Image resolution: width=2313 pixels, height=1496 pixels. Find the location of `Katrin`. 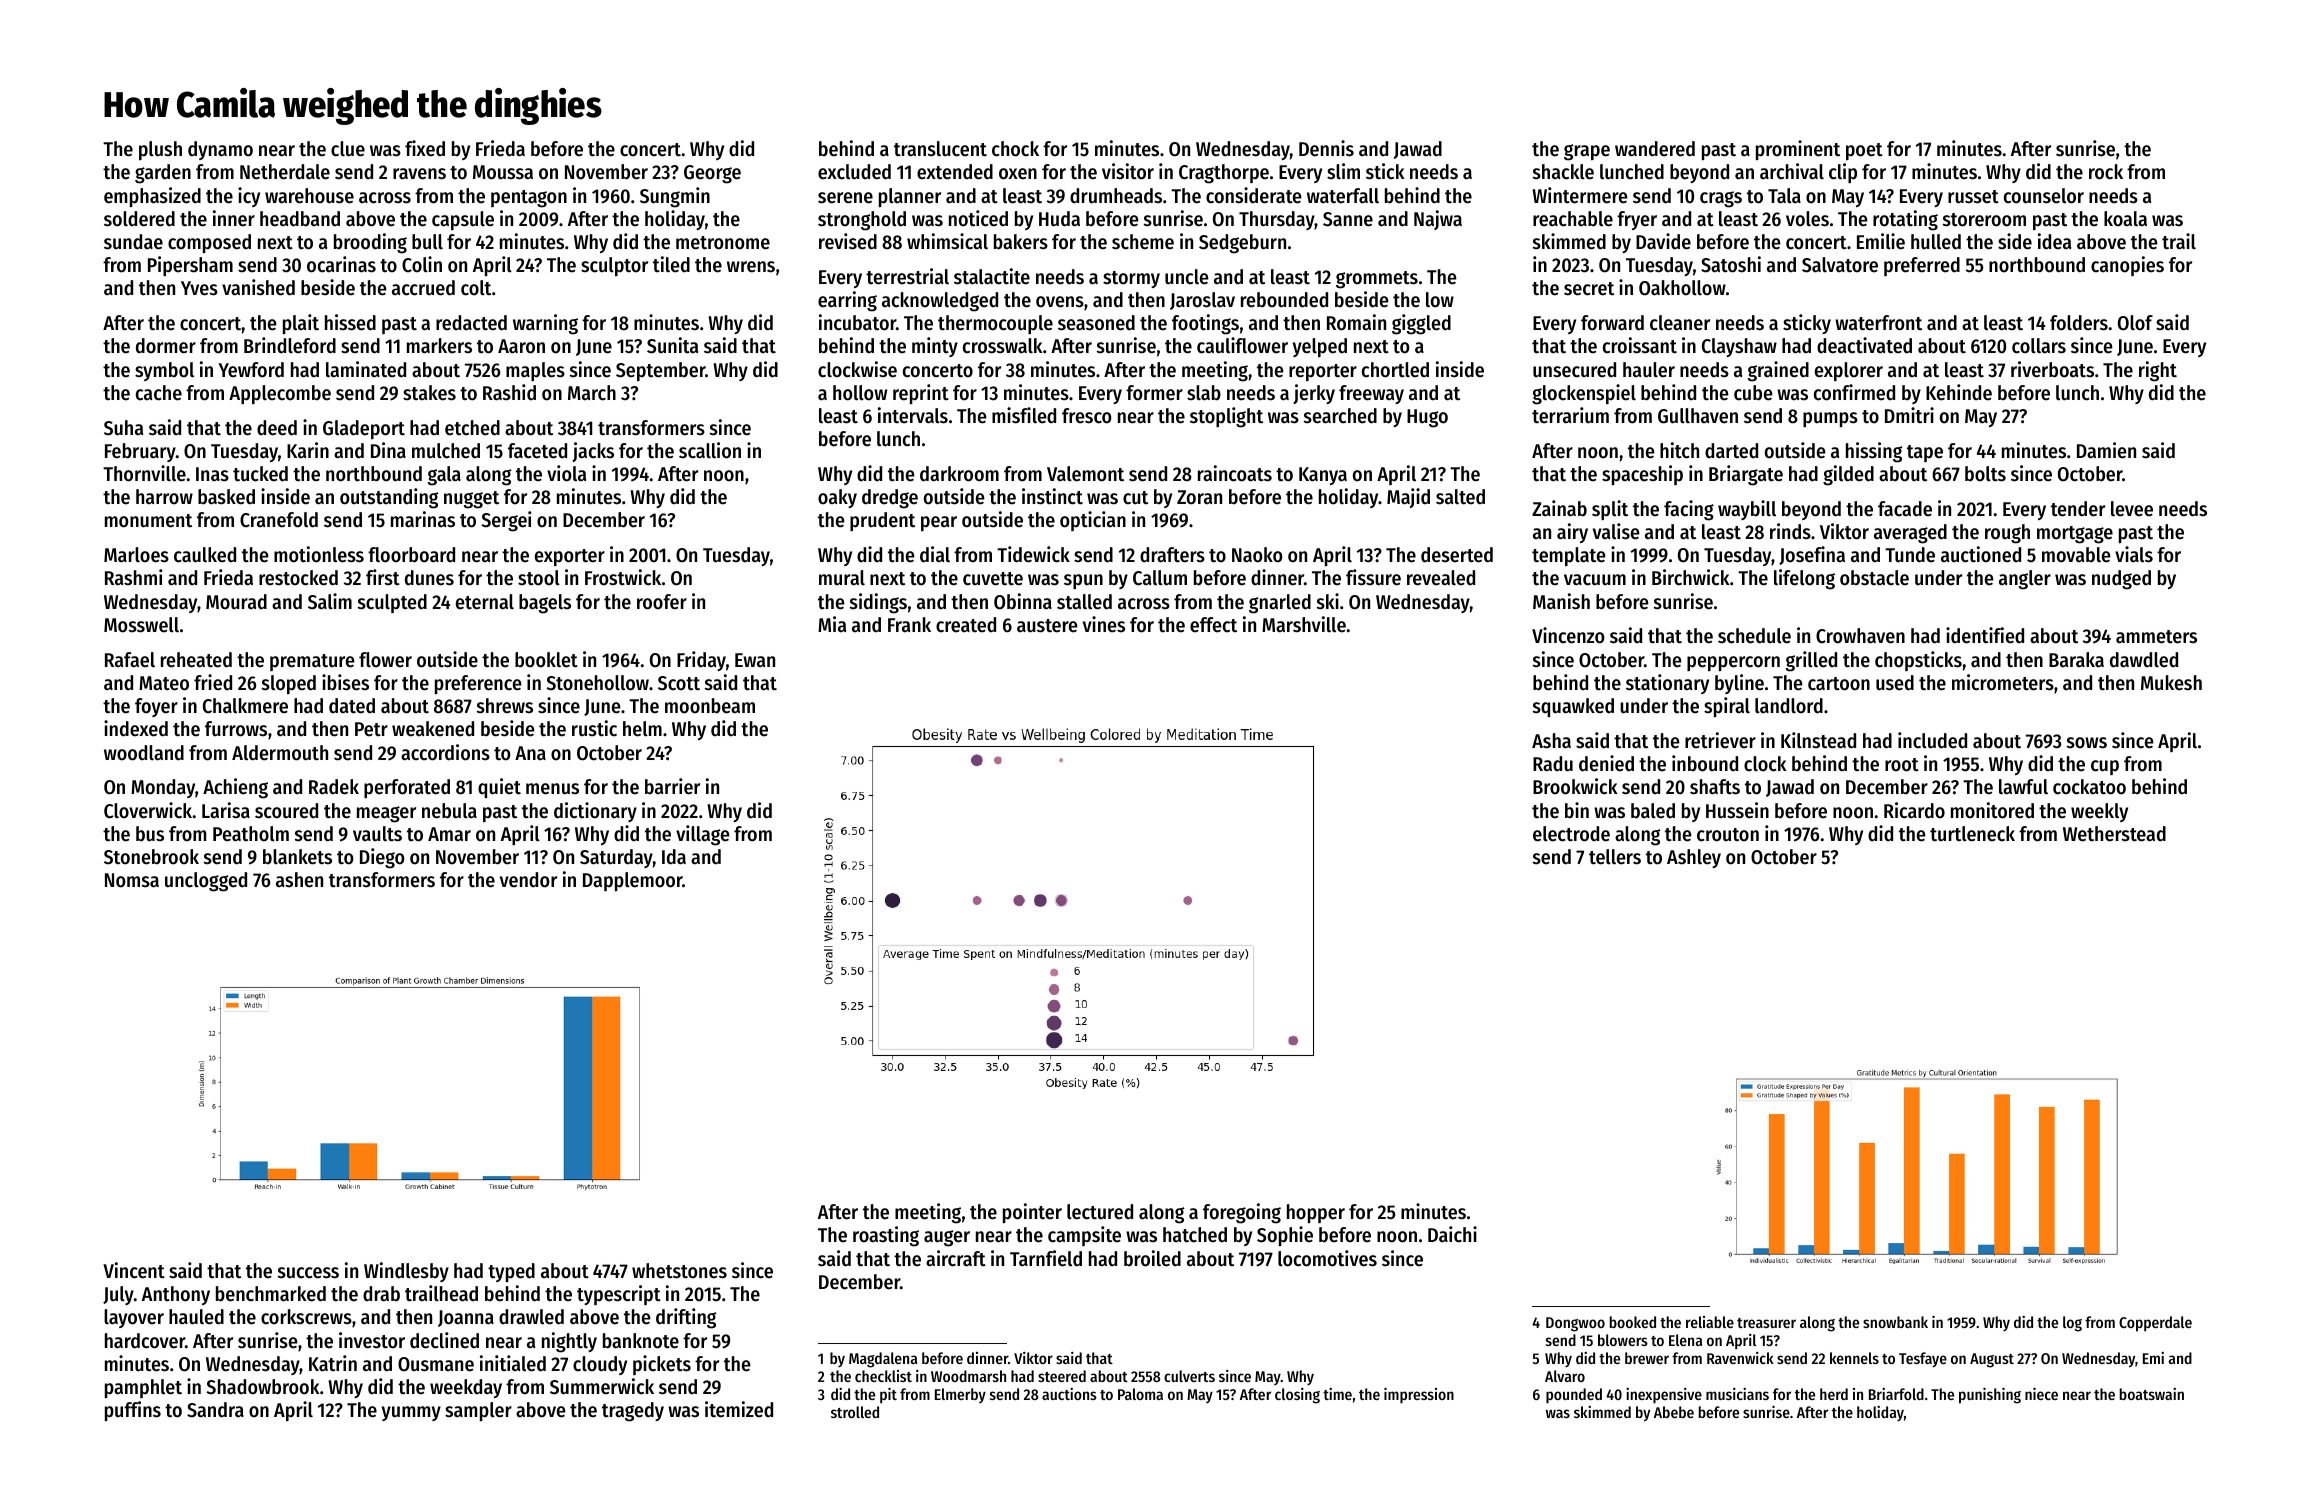

Katrin is located at coordinates (333, 1363).
